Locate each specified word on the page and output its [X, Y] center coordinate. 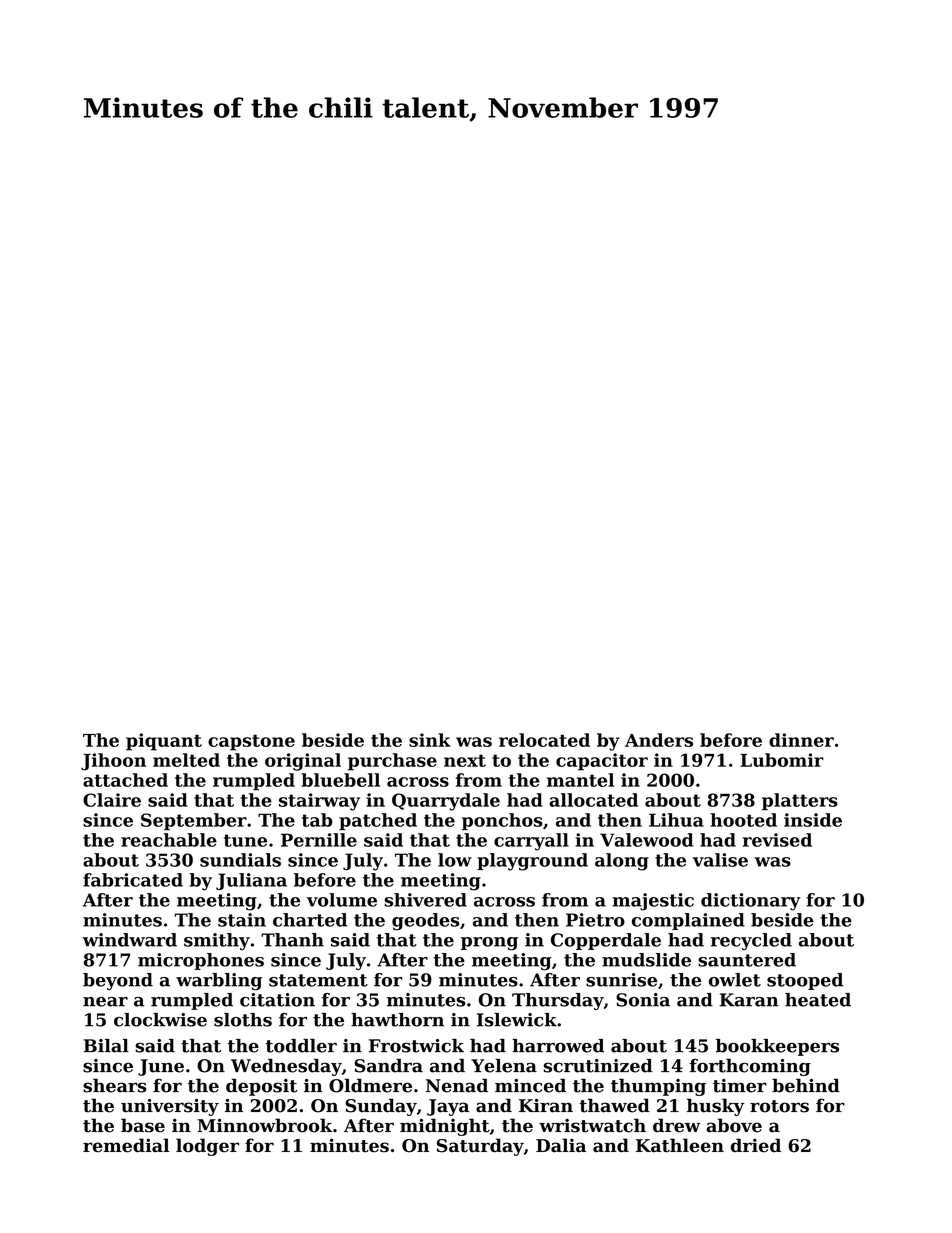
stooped [805, 981]
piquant [164, 742]
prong [489, 944]
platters [800, 802]
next [465, 760]
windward [130, 940]
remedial [126, 1145]
